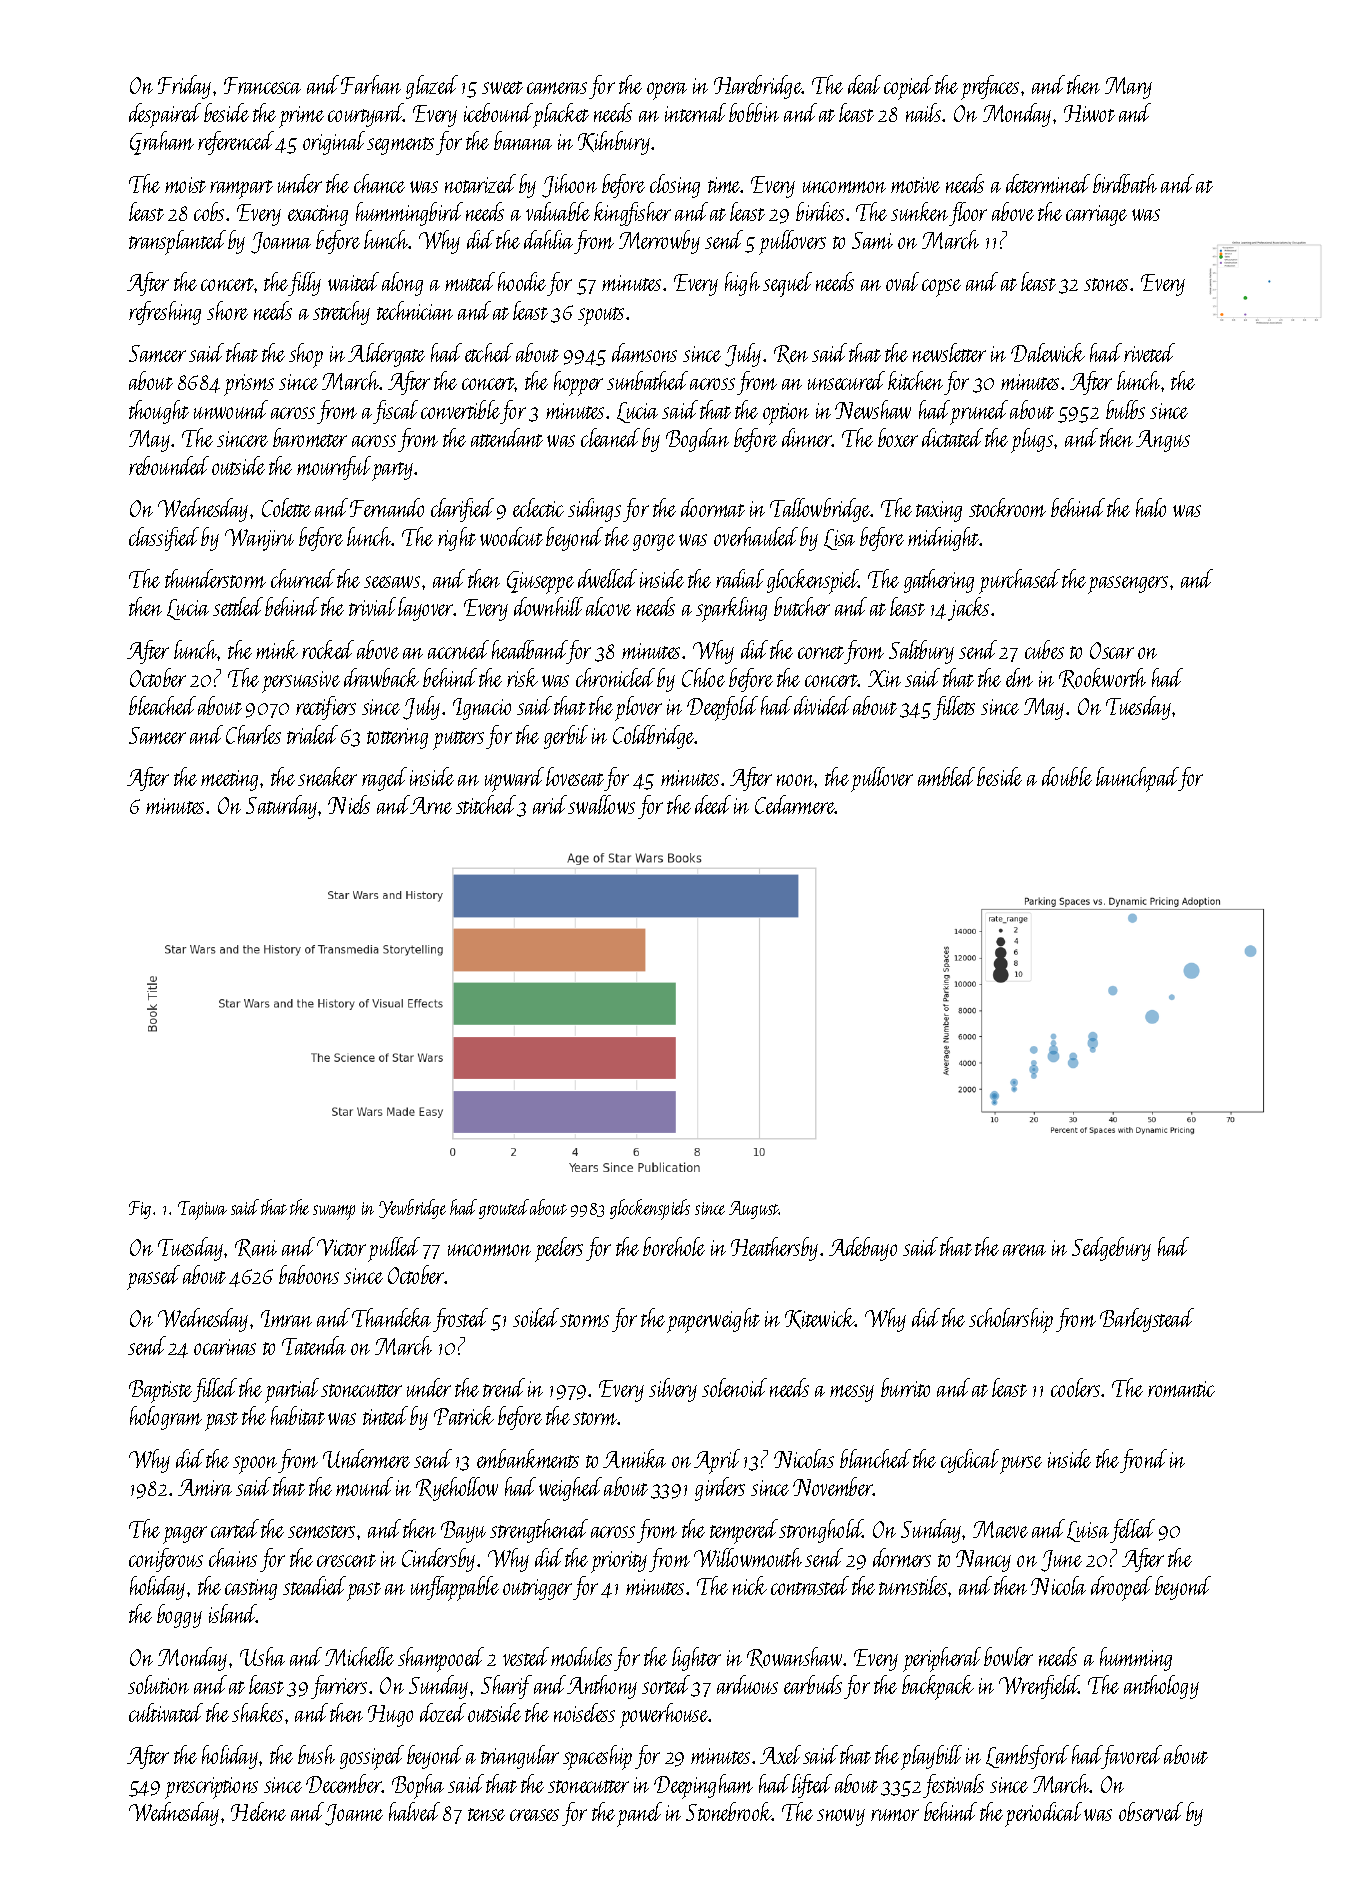 The width and height of the document is (1346, 1903). What do you see at coordinates (202, 1210) in the document?
I see `Tapiwa` at bounding box center [202, 1210].
